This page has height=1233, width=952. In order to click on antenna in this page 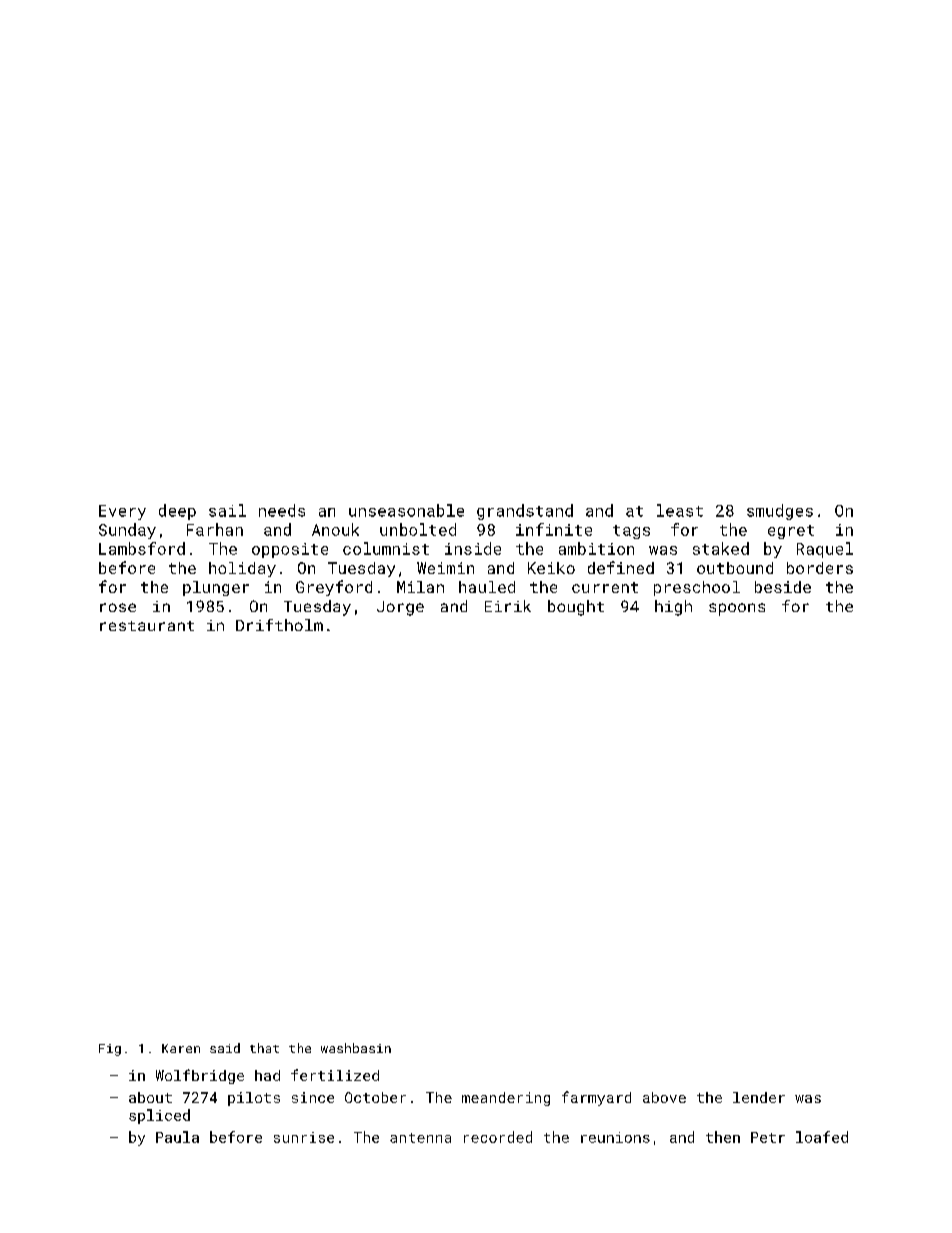, I will do `click(420, 1138)`.
